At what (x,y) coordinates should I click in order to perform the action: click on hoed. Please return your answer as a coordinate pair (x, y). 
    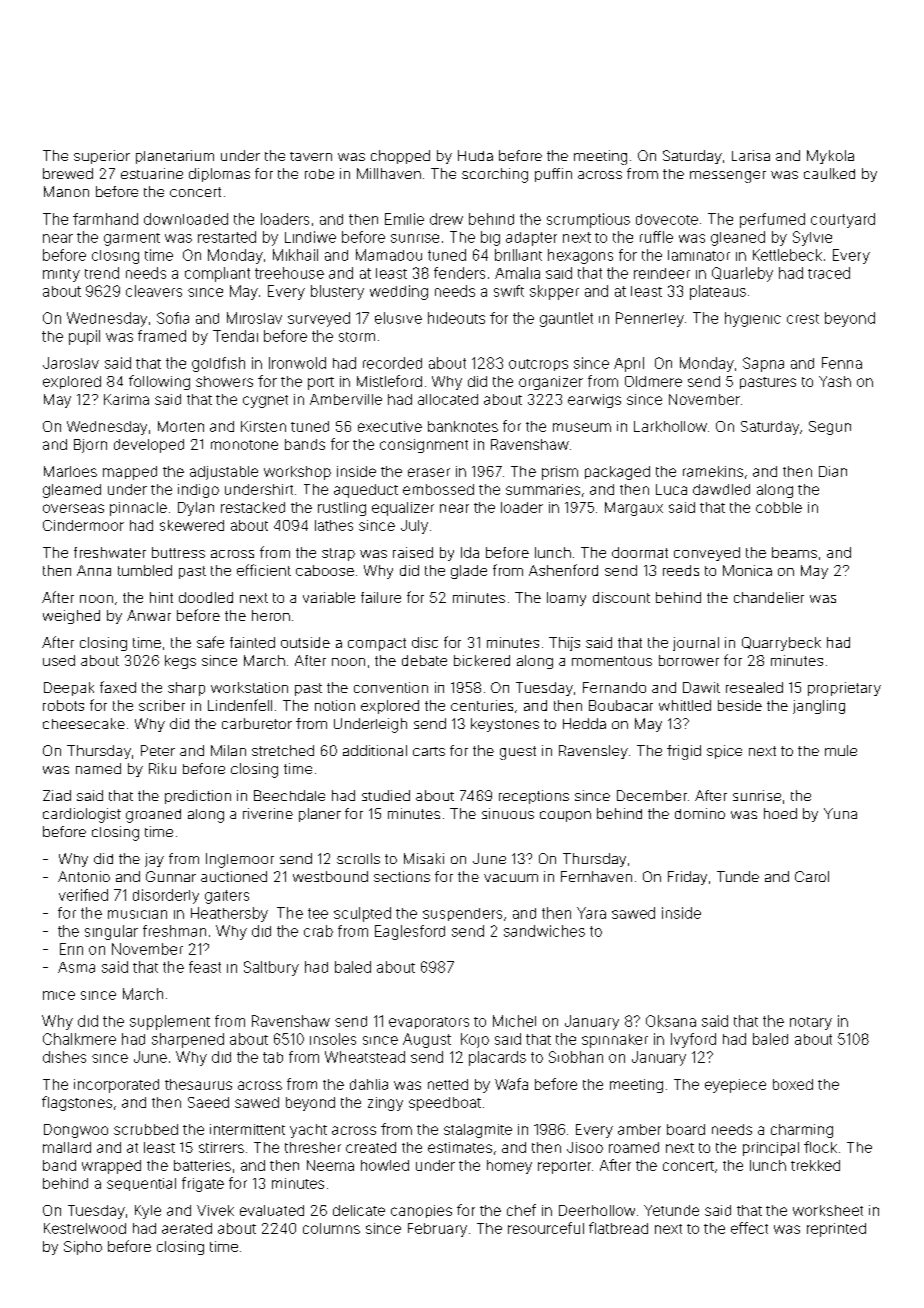
    Looking at the image, I should click on (780, 813).
